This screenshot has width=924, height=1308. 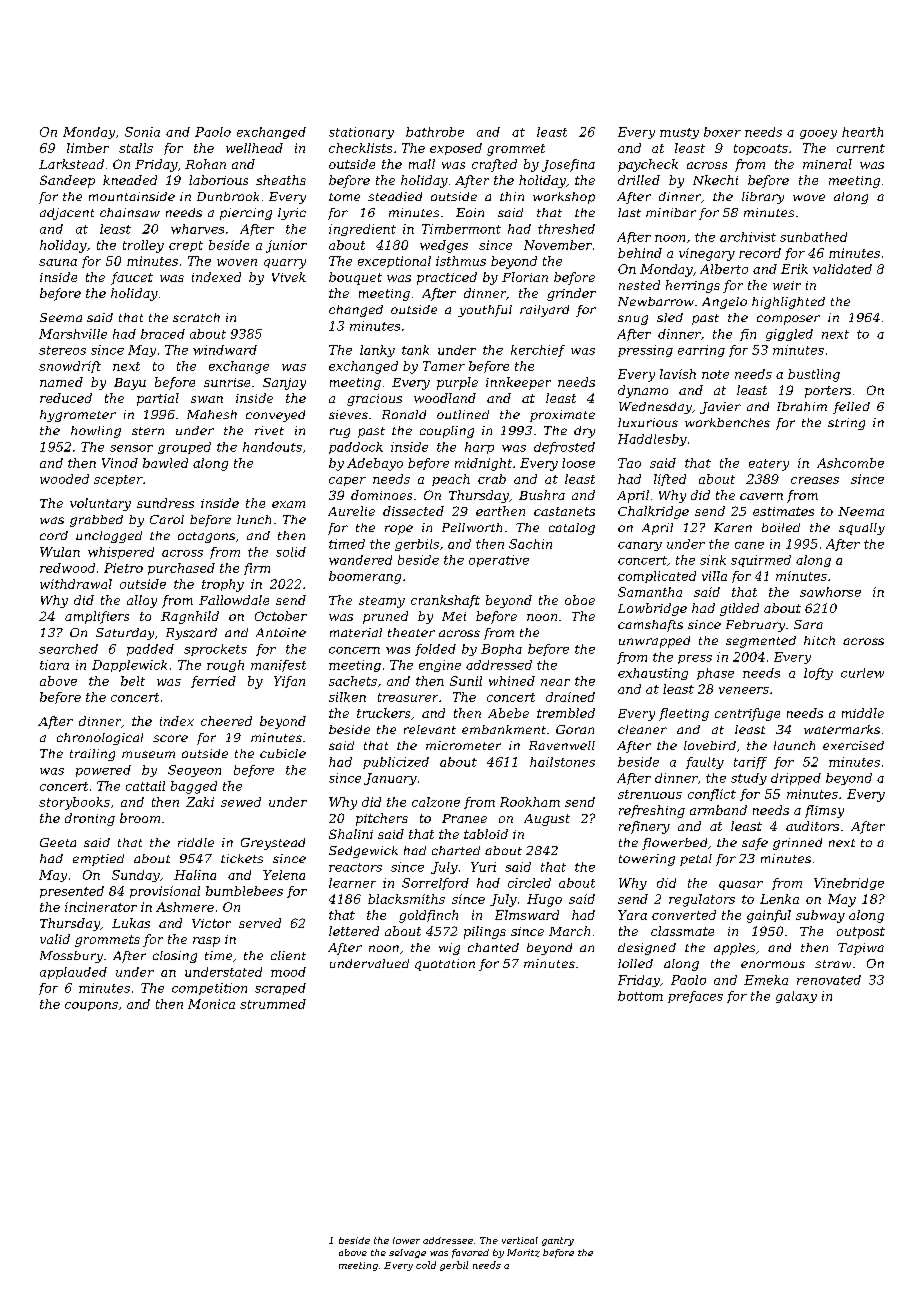 I want to click on coupons, so click(x=91, y=1006).
